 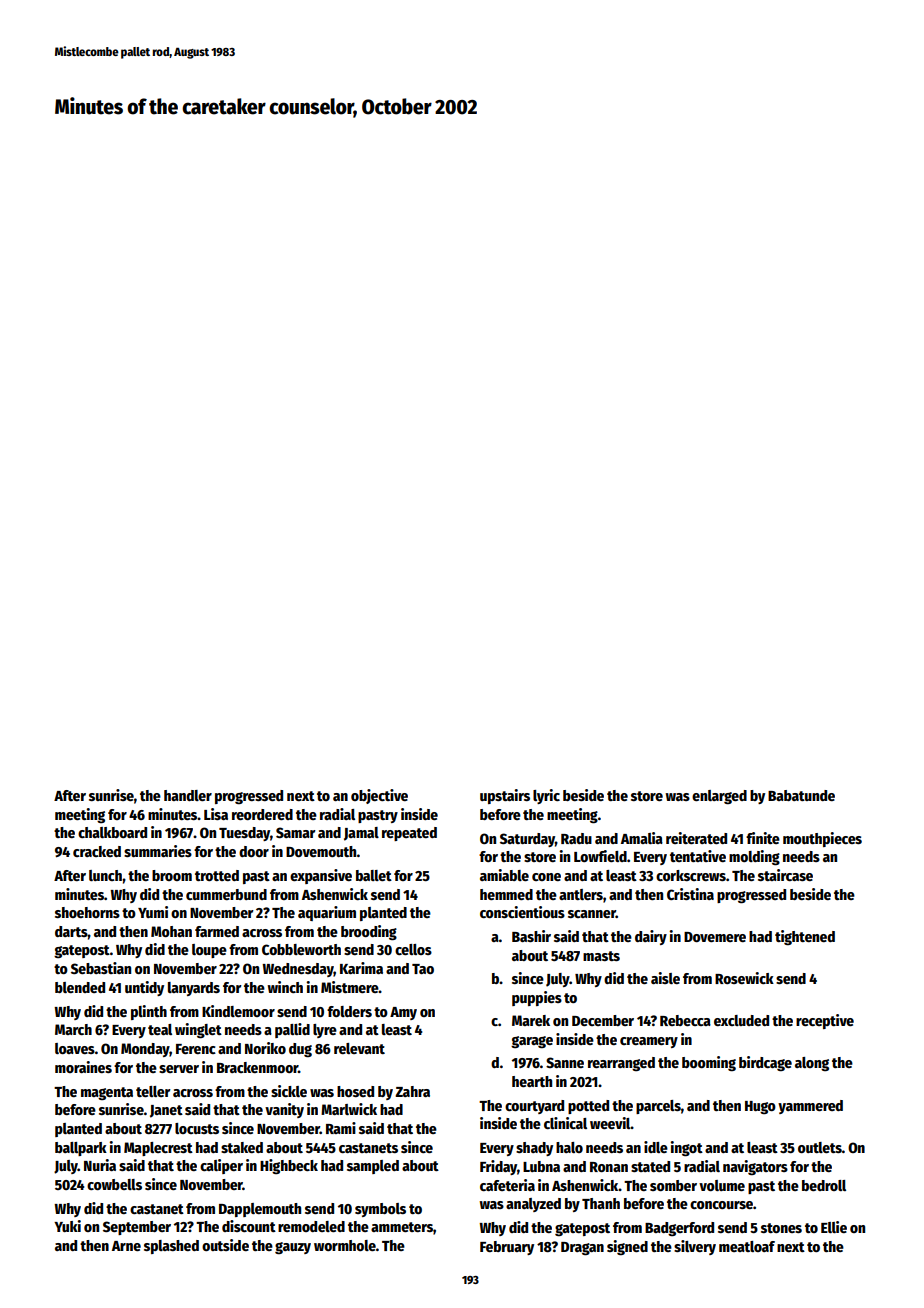 I want to click on brooding, so click(x=369, y=933).
